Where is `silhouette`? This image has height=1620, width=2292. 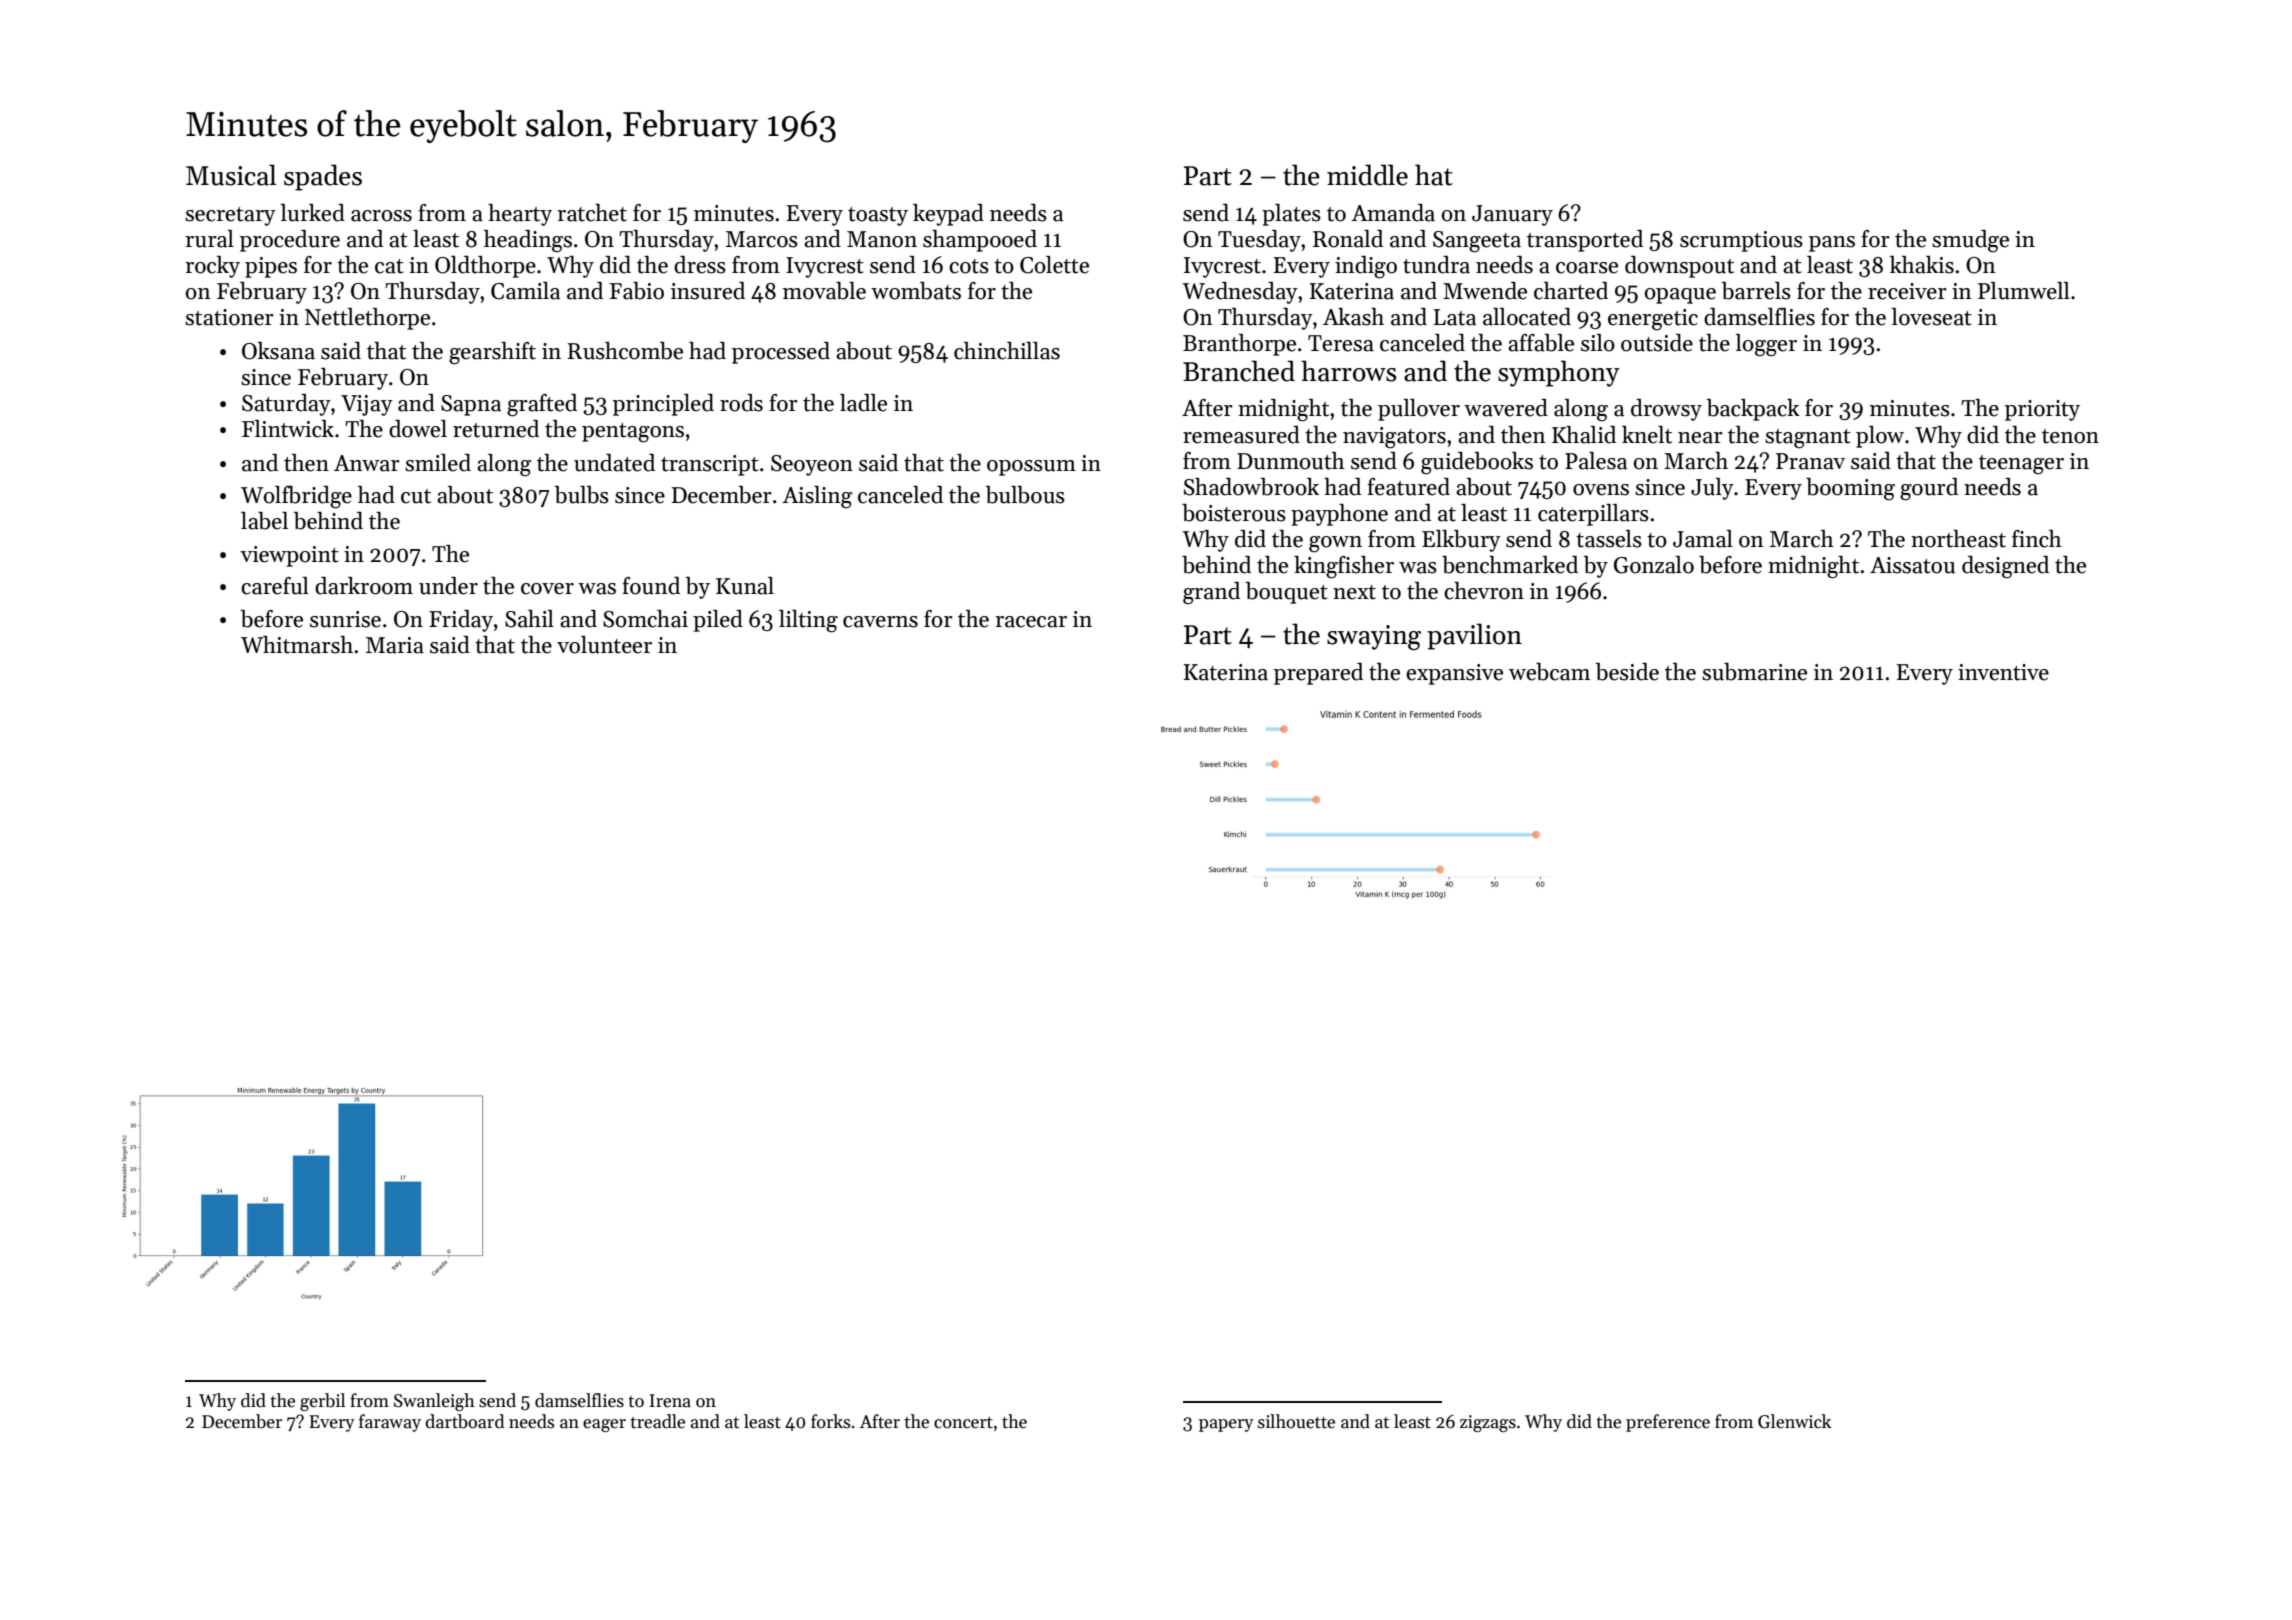
silhouette is located at coordinates (1296, 1421).
